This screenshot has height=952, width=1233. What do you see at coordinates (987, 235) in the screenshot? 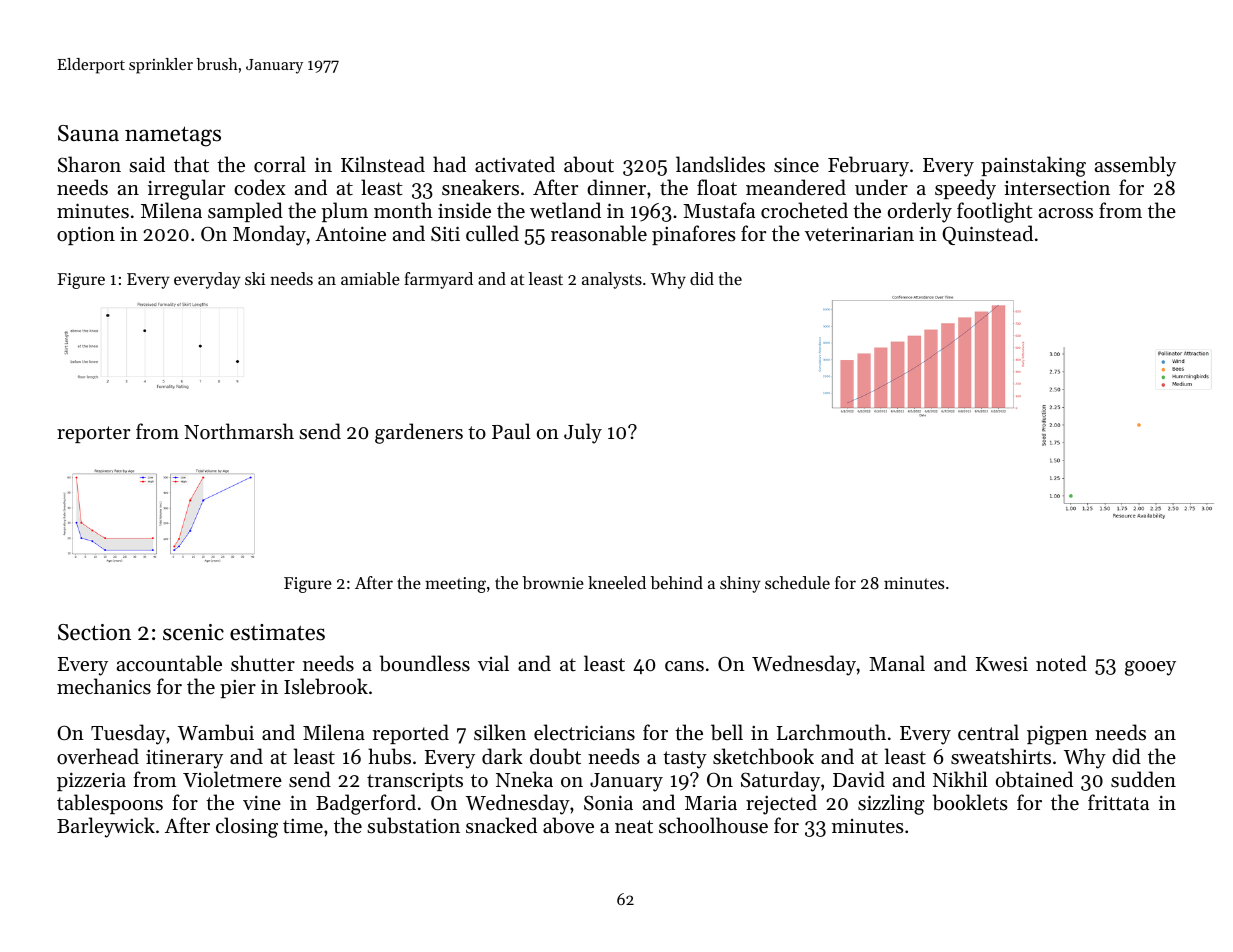
I see `Quinstead` at bounding box center [987, 235].
